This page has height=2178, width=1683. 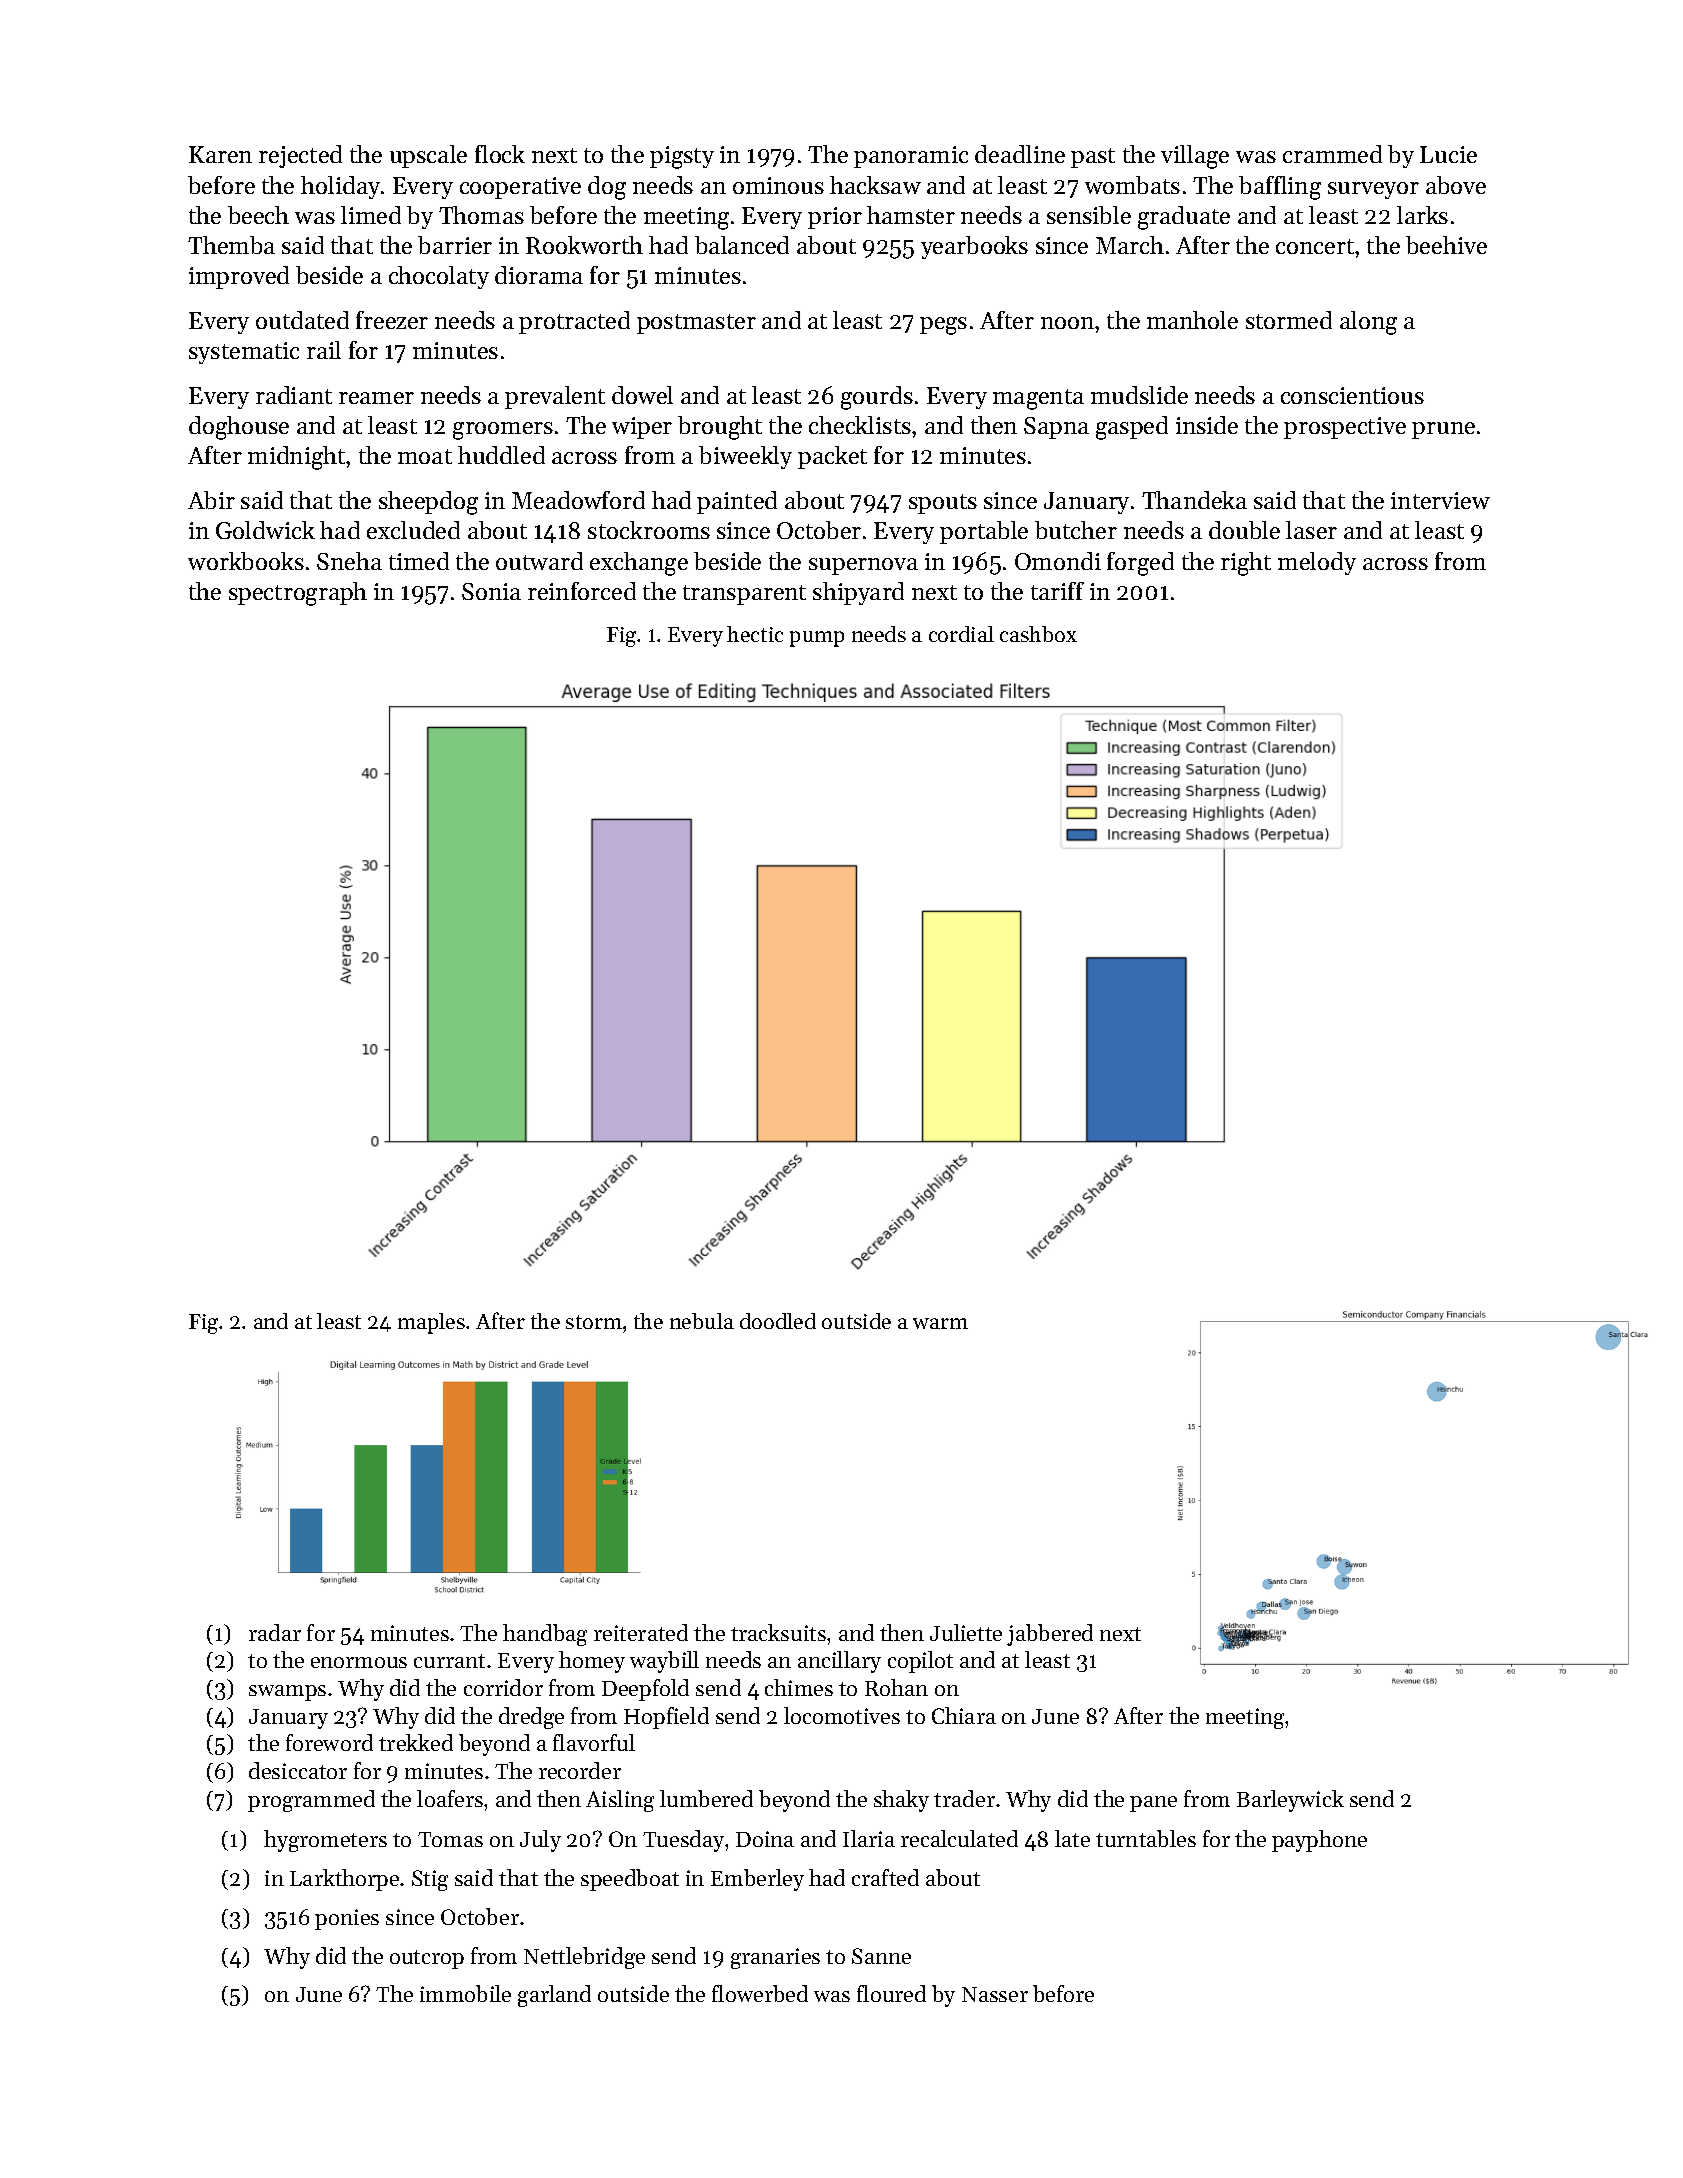 What do you see at coordinates (863, 566) in the page?
I see `supernova` at bounding box center [863, 566].
